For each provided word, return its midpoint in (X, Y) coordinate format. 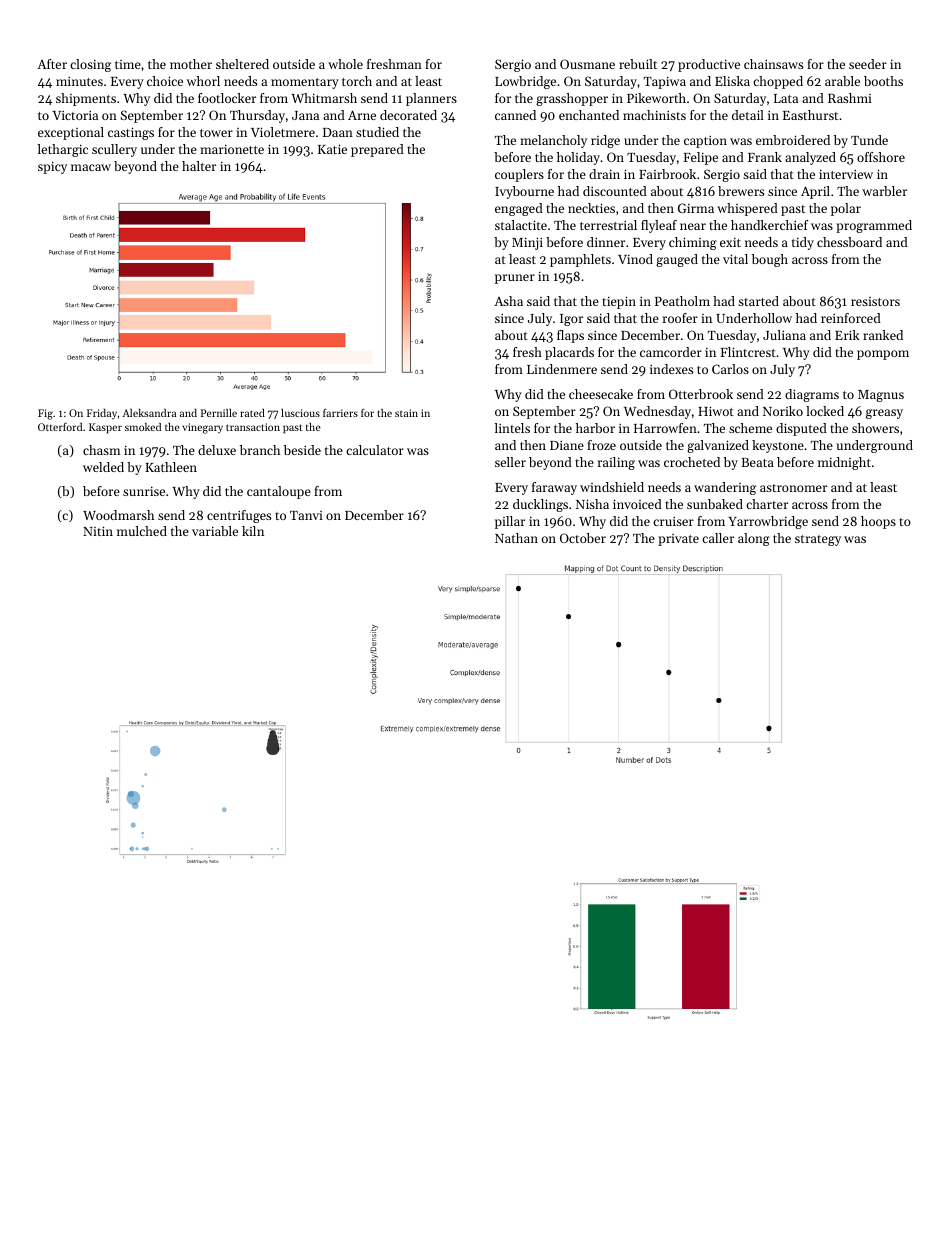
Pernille (219, 413)
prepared (377, 150)
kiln (253, 531)
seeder (868, 64)
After (52, 64)
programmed (874, 226)
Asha (508, 301)
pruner (515, 279)
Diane (567, 445)
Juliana (784, 335)
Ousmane (587, 64)
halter (199, 166)
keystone (778, 446)
